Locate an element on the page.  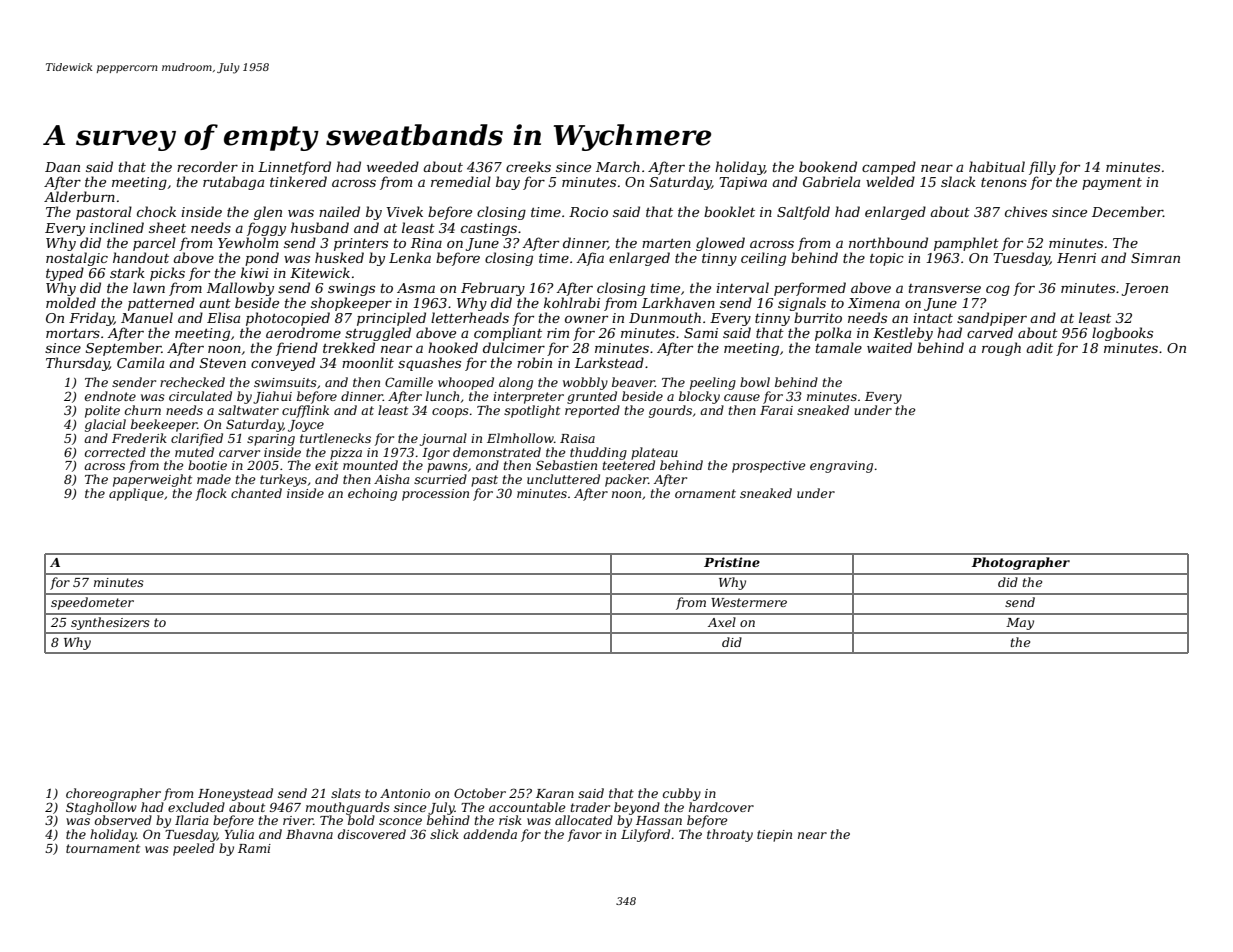
Westermere is located at coordinates (749, 602).
